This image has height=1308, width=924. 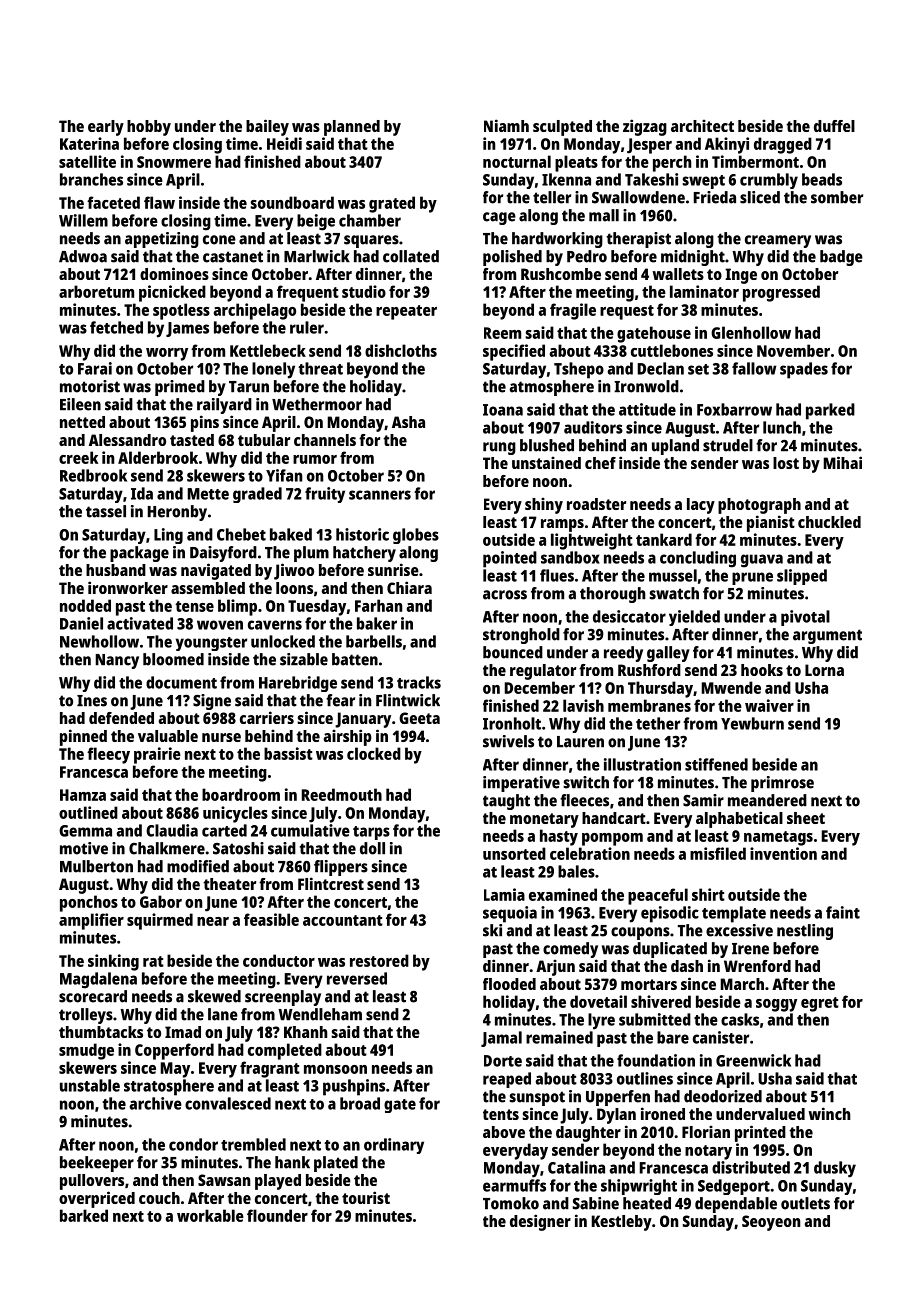 I want to click on Heronby, so click(x=177, y=513).
